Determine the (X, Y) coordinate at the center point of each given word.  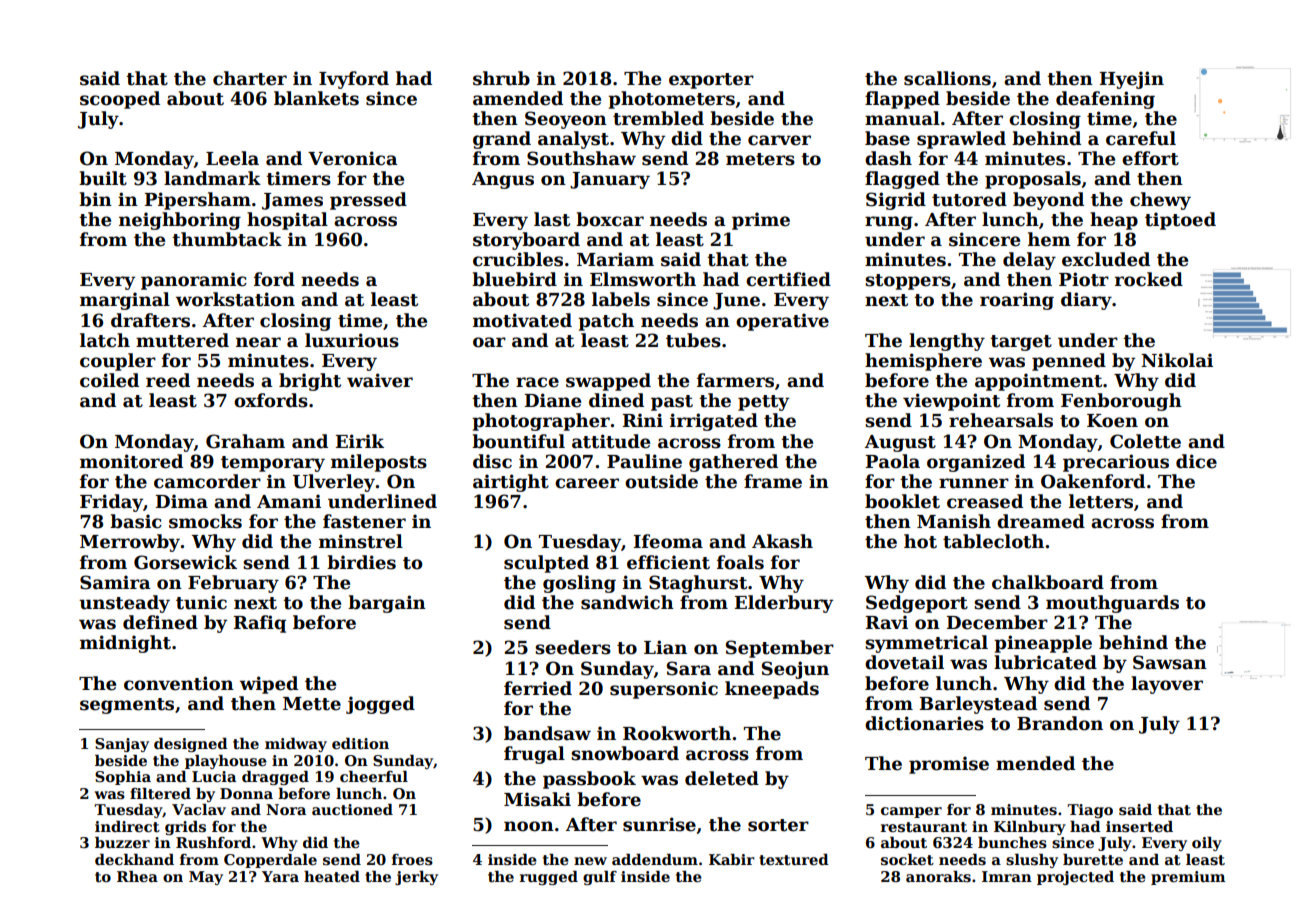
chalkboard (1048, 582)
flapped (902, 100)
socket (907, 859)
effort (1150, 158)
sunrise (659, 824)
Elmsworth (643, 279)
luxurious (352, 340)
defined (160, 622)
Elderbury (784, 604)
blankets (316, 98)
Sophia (123, 778)
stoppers (908, 282)
